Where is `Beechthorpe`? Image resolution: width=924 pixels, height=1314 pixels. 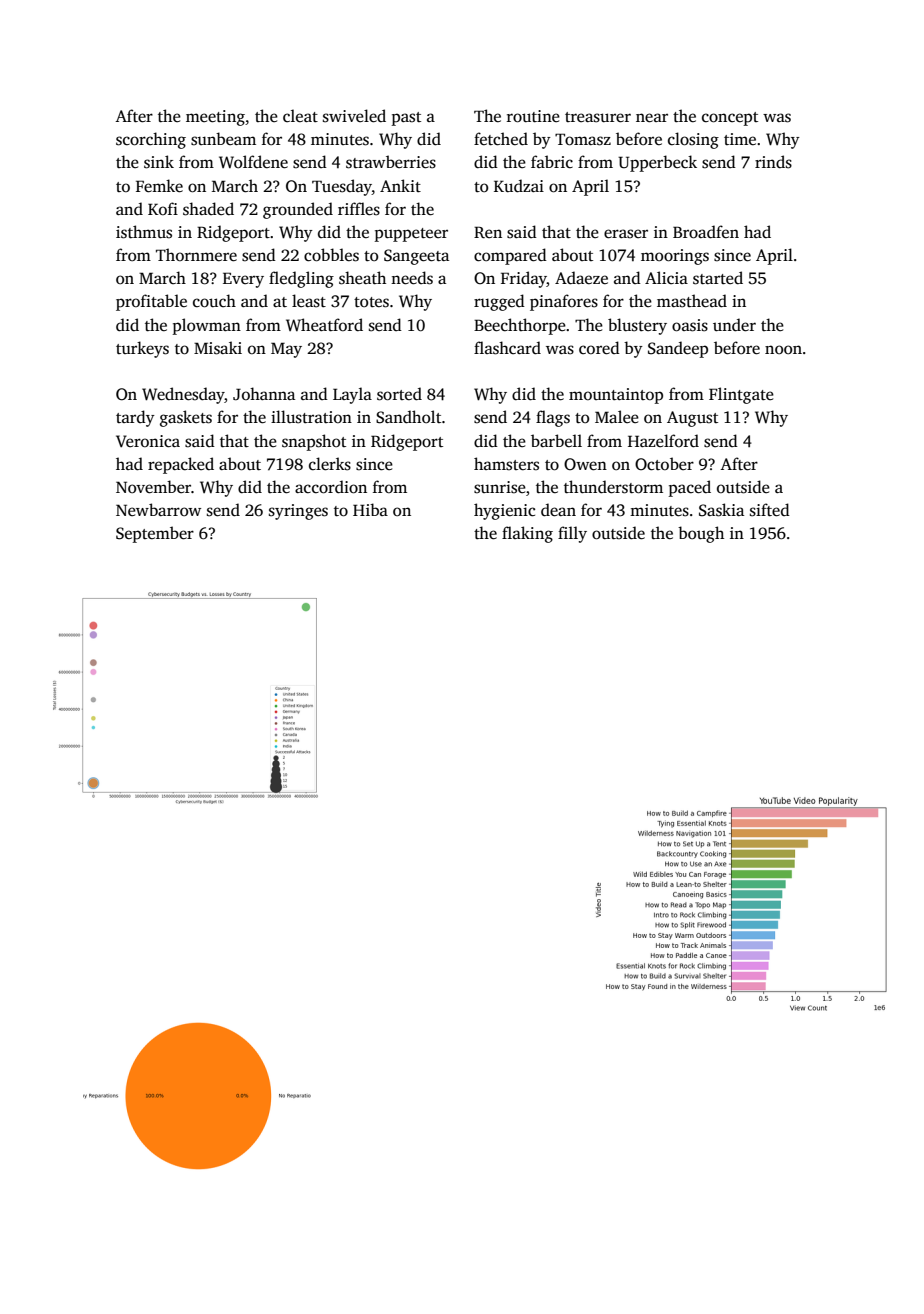 Beechthorpe is located at coordinates (520, 326).
